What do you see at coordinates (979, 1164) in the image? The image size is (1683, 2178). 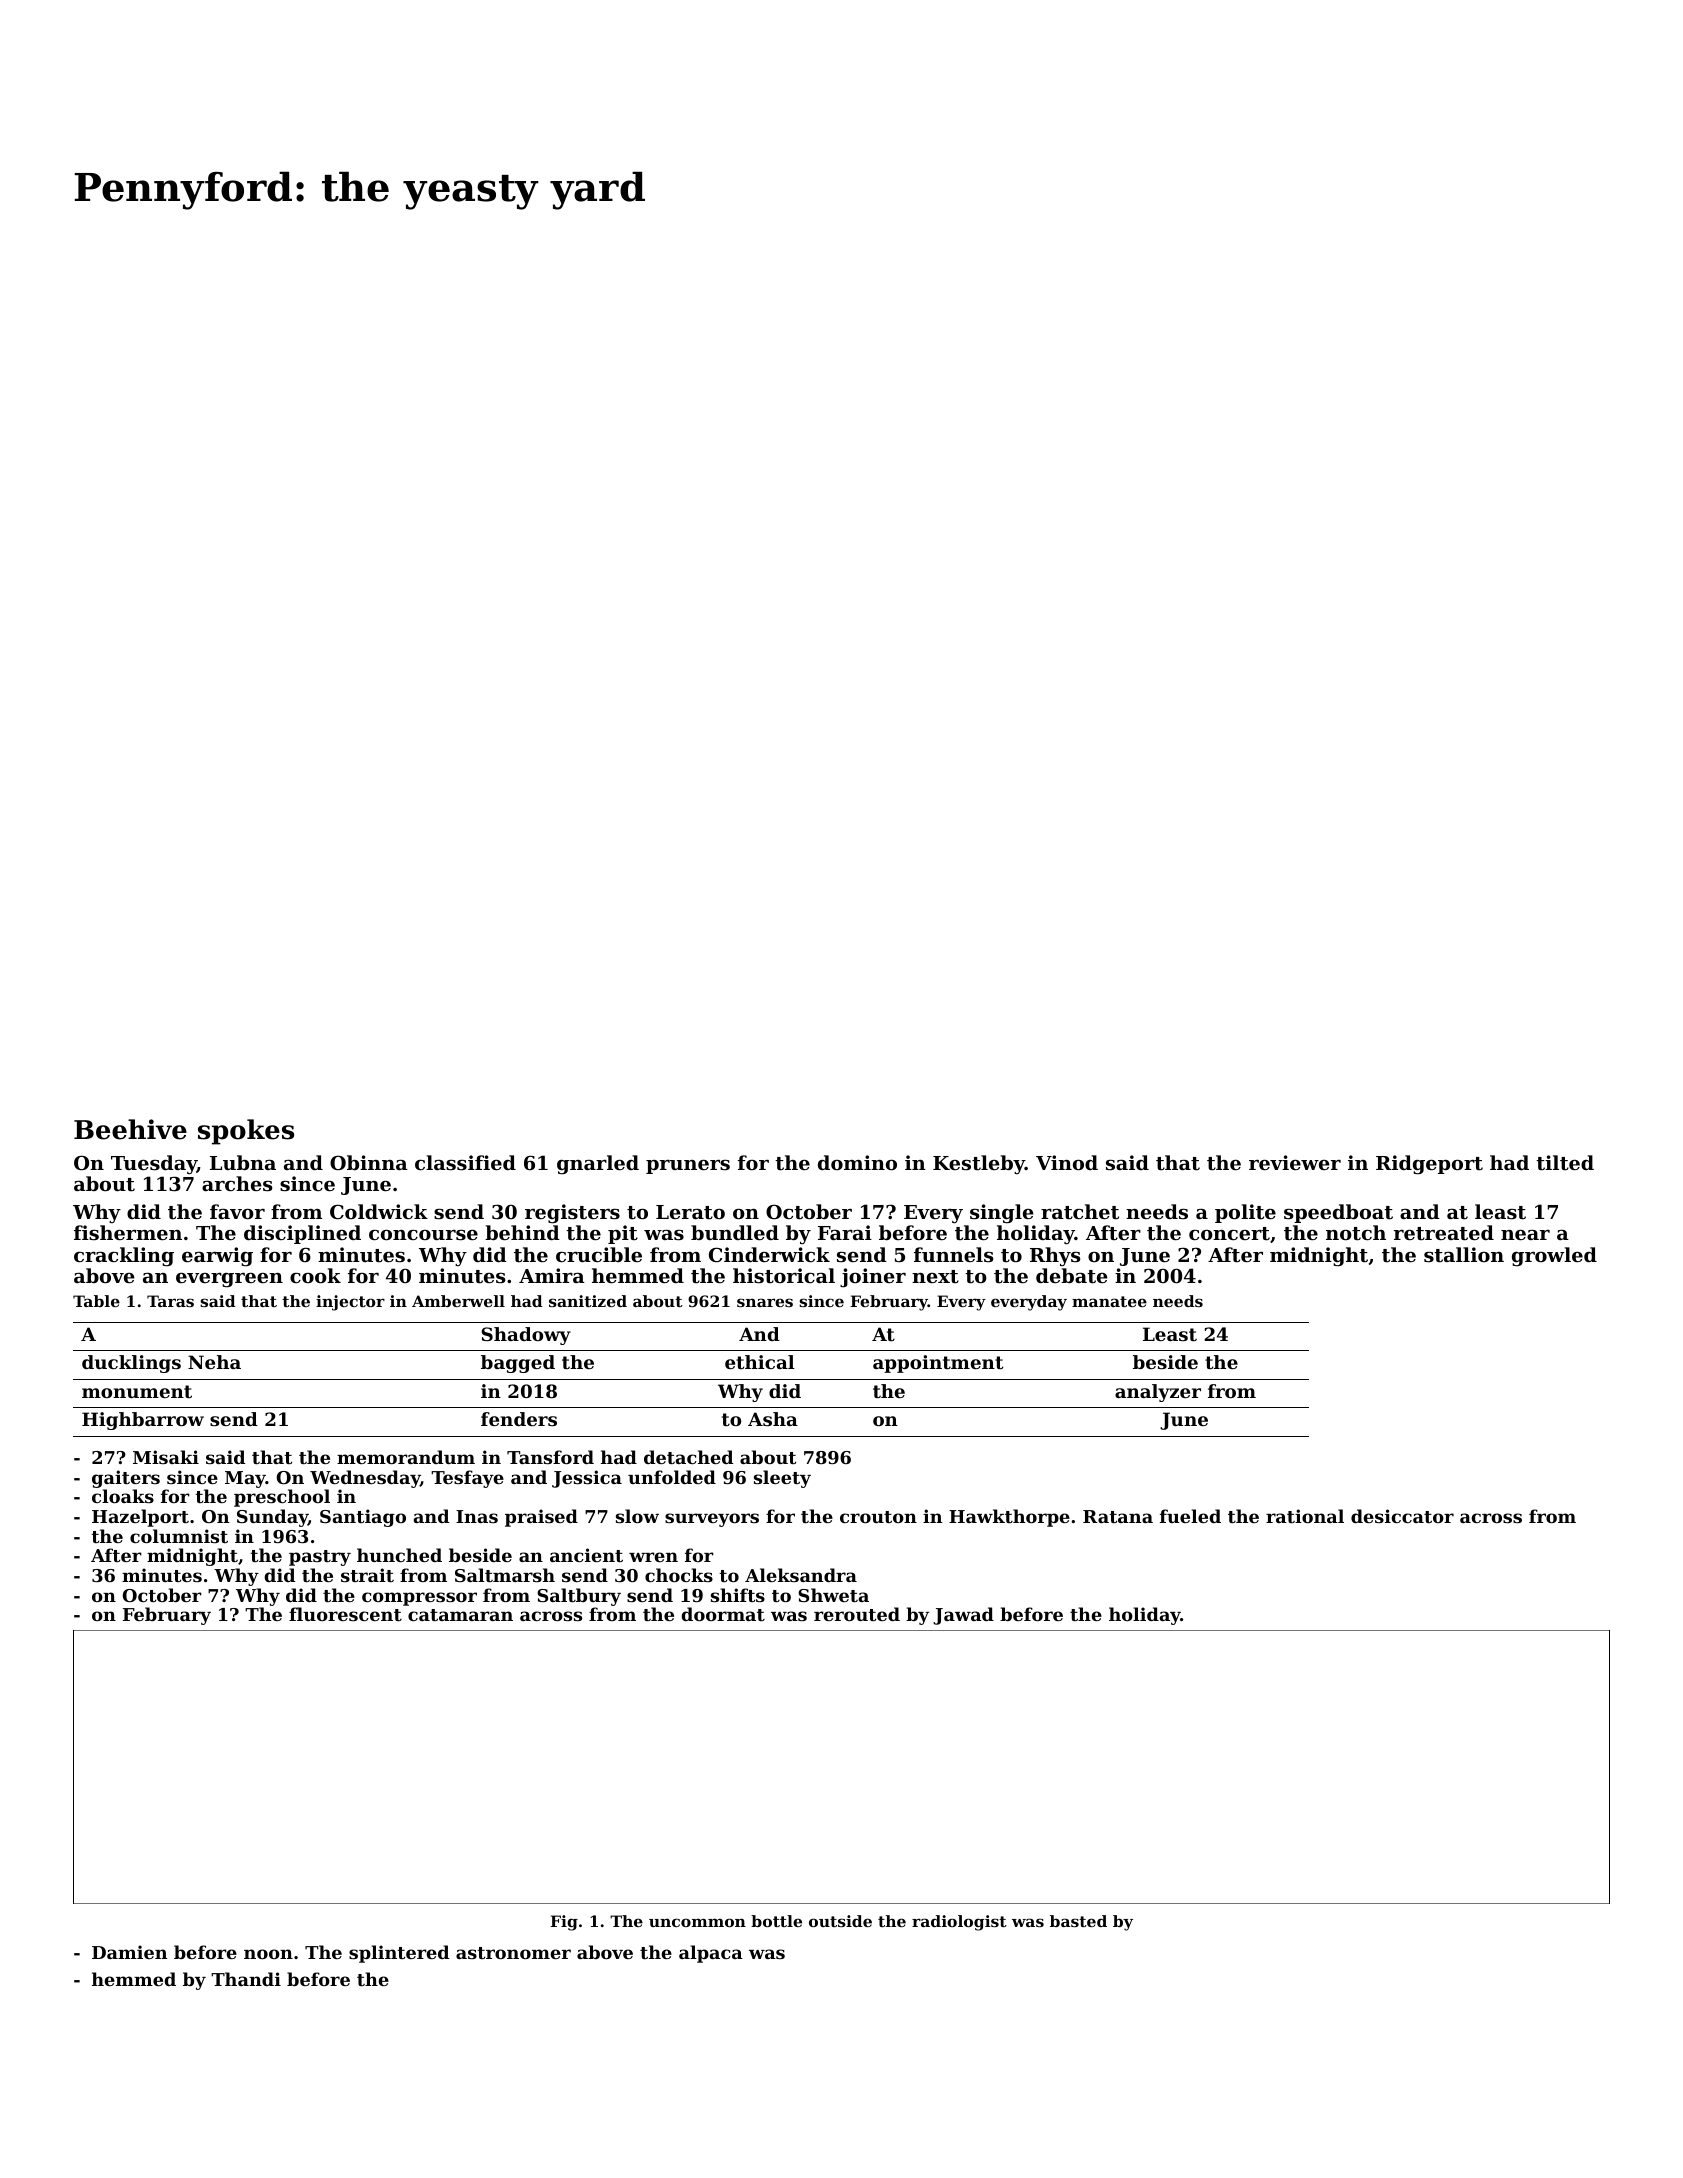 I see `Kestleby` at bounding box center [979, 1164].
